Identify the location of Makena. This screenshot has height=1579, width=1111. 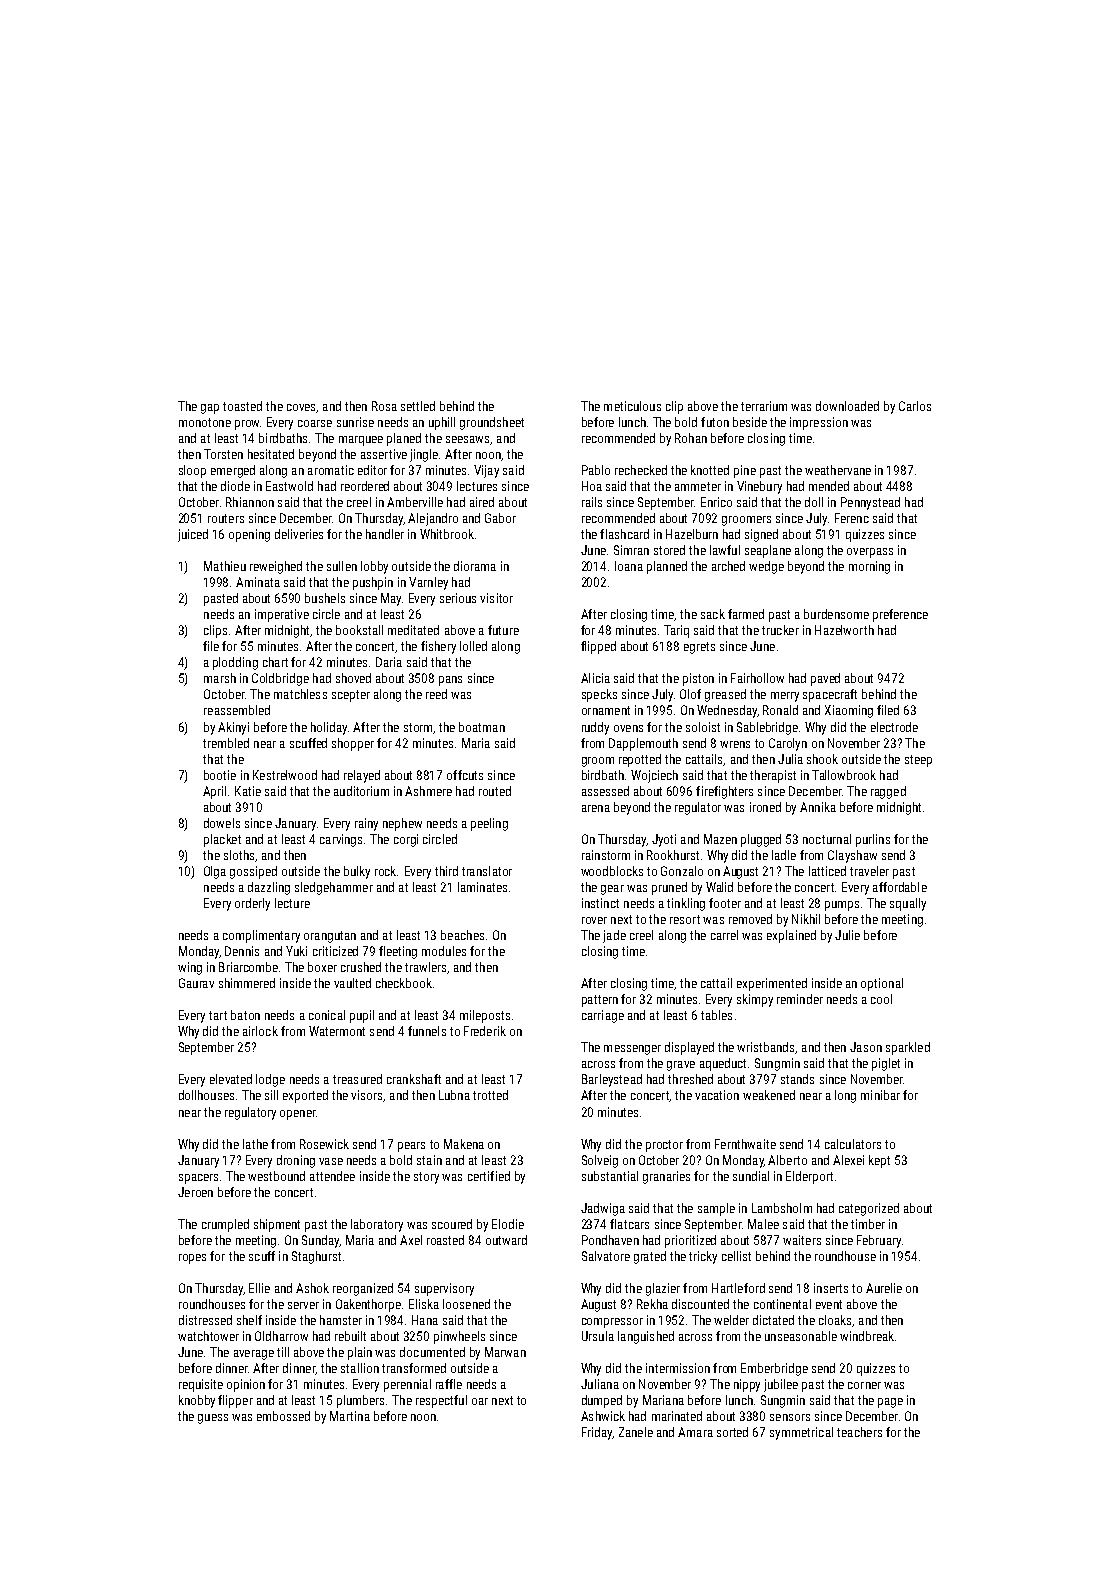
(464, 1144).
